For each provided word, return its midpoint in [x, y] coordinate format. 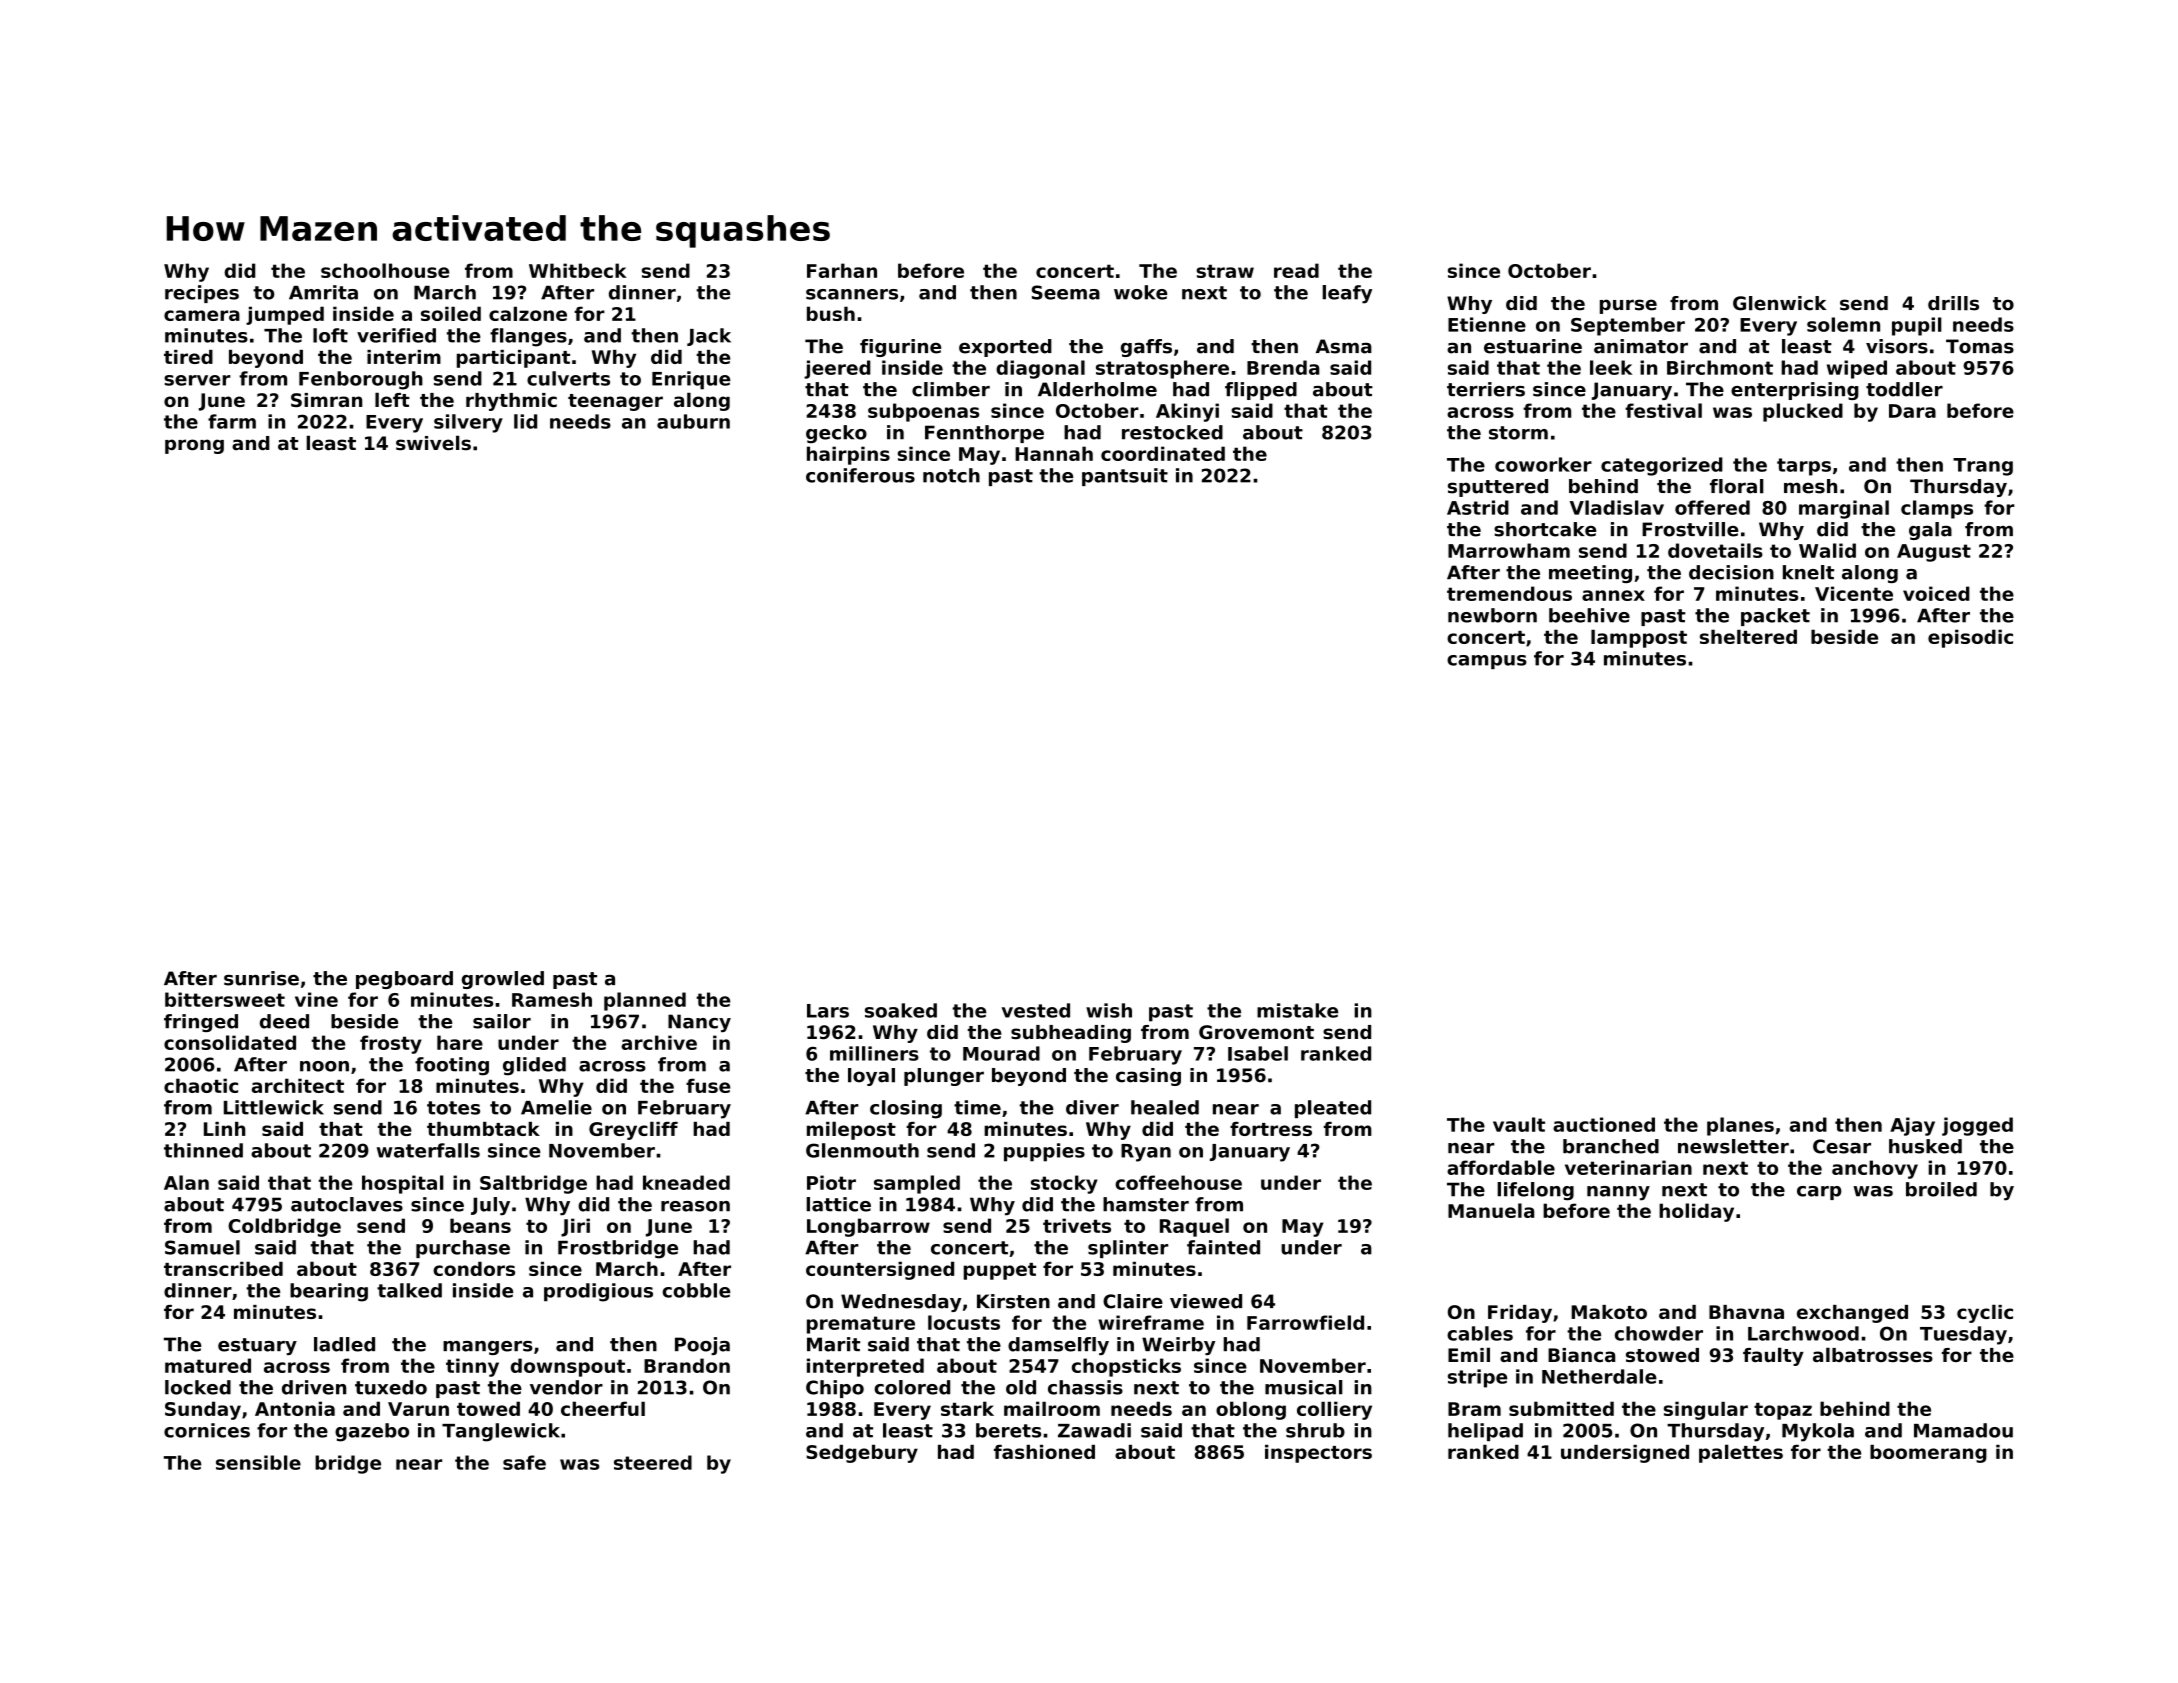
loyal [871, 1077]
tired [188, 357]
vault [1519, 1124]
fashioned [1044, 1452]
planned [645, 1001]
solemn [1843, 324]
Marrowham [1509, 550]
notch [951, 475]
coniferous [860, 475]
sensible [258, 1462]
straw [1225, 271]
